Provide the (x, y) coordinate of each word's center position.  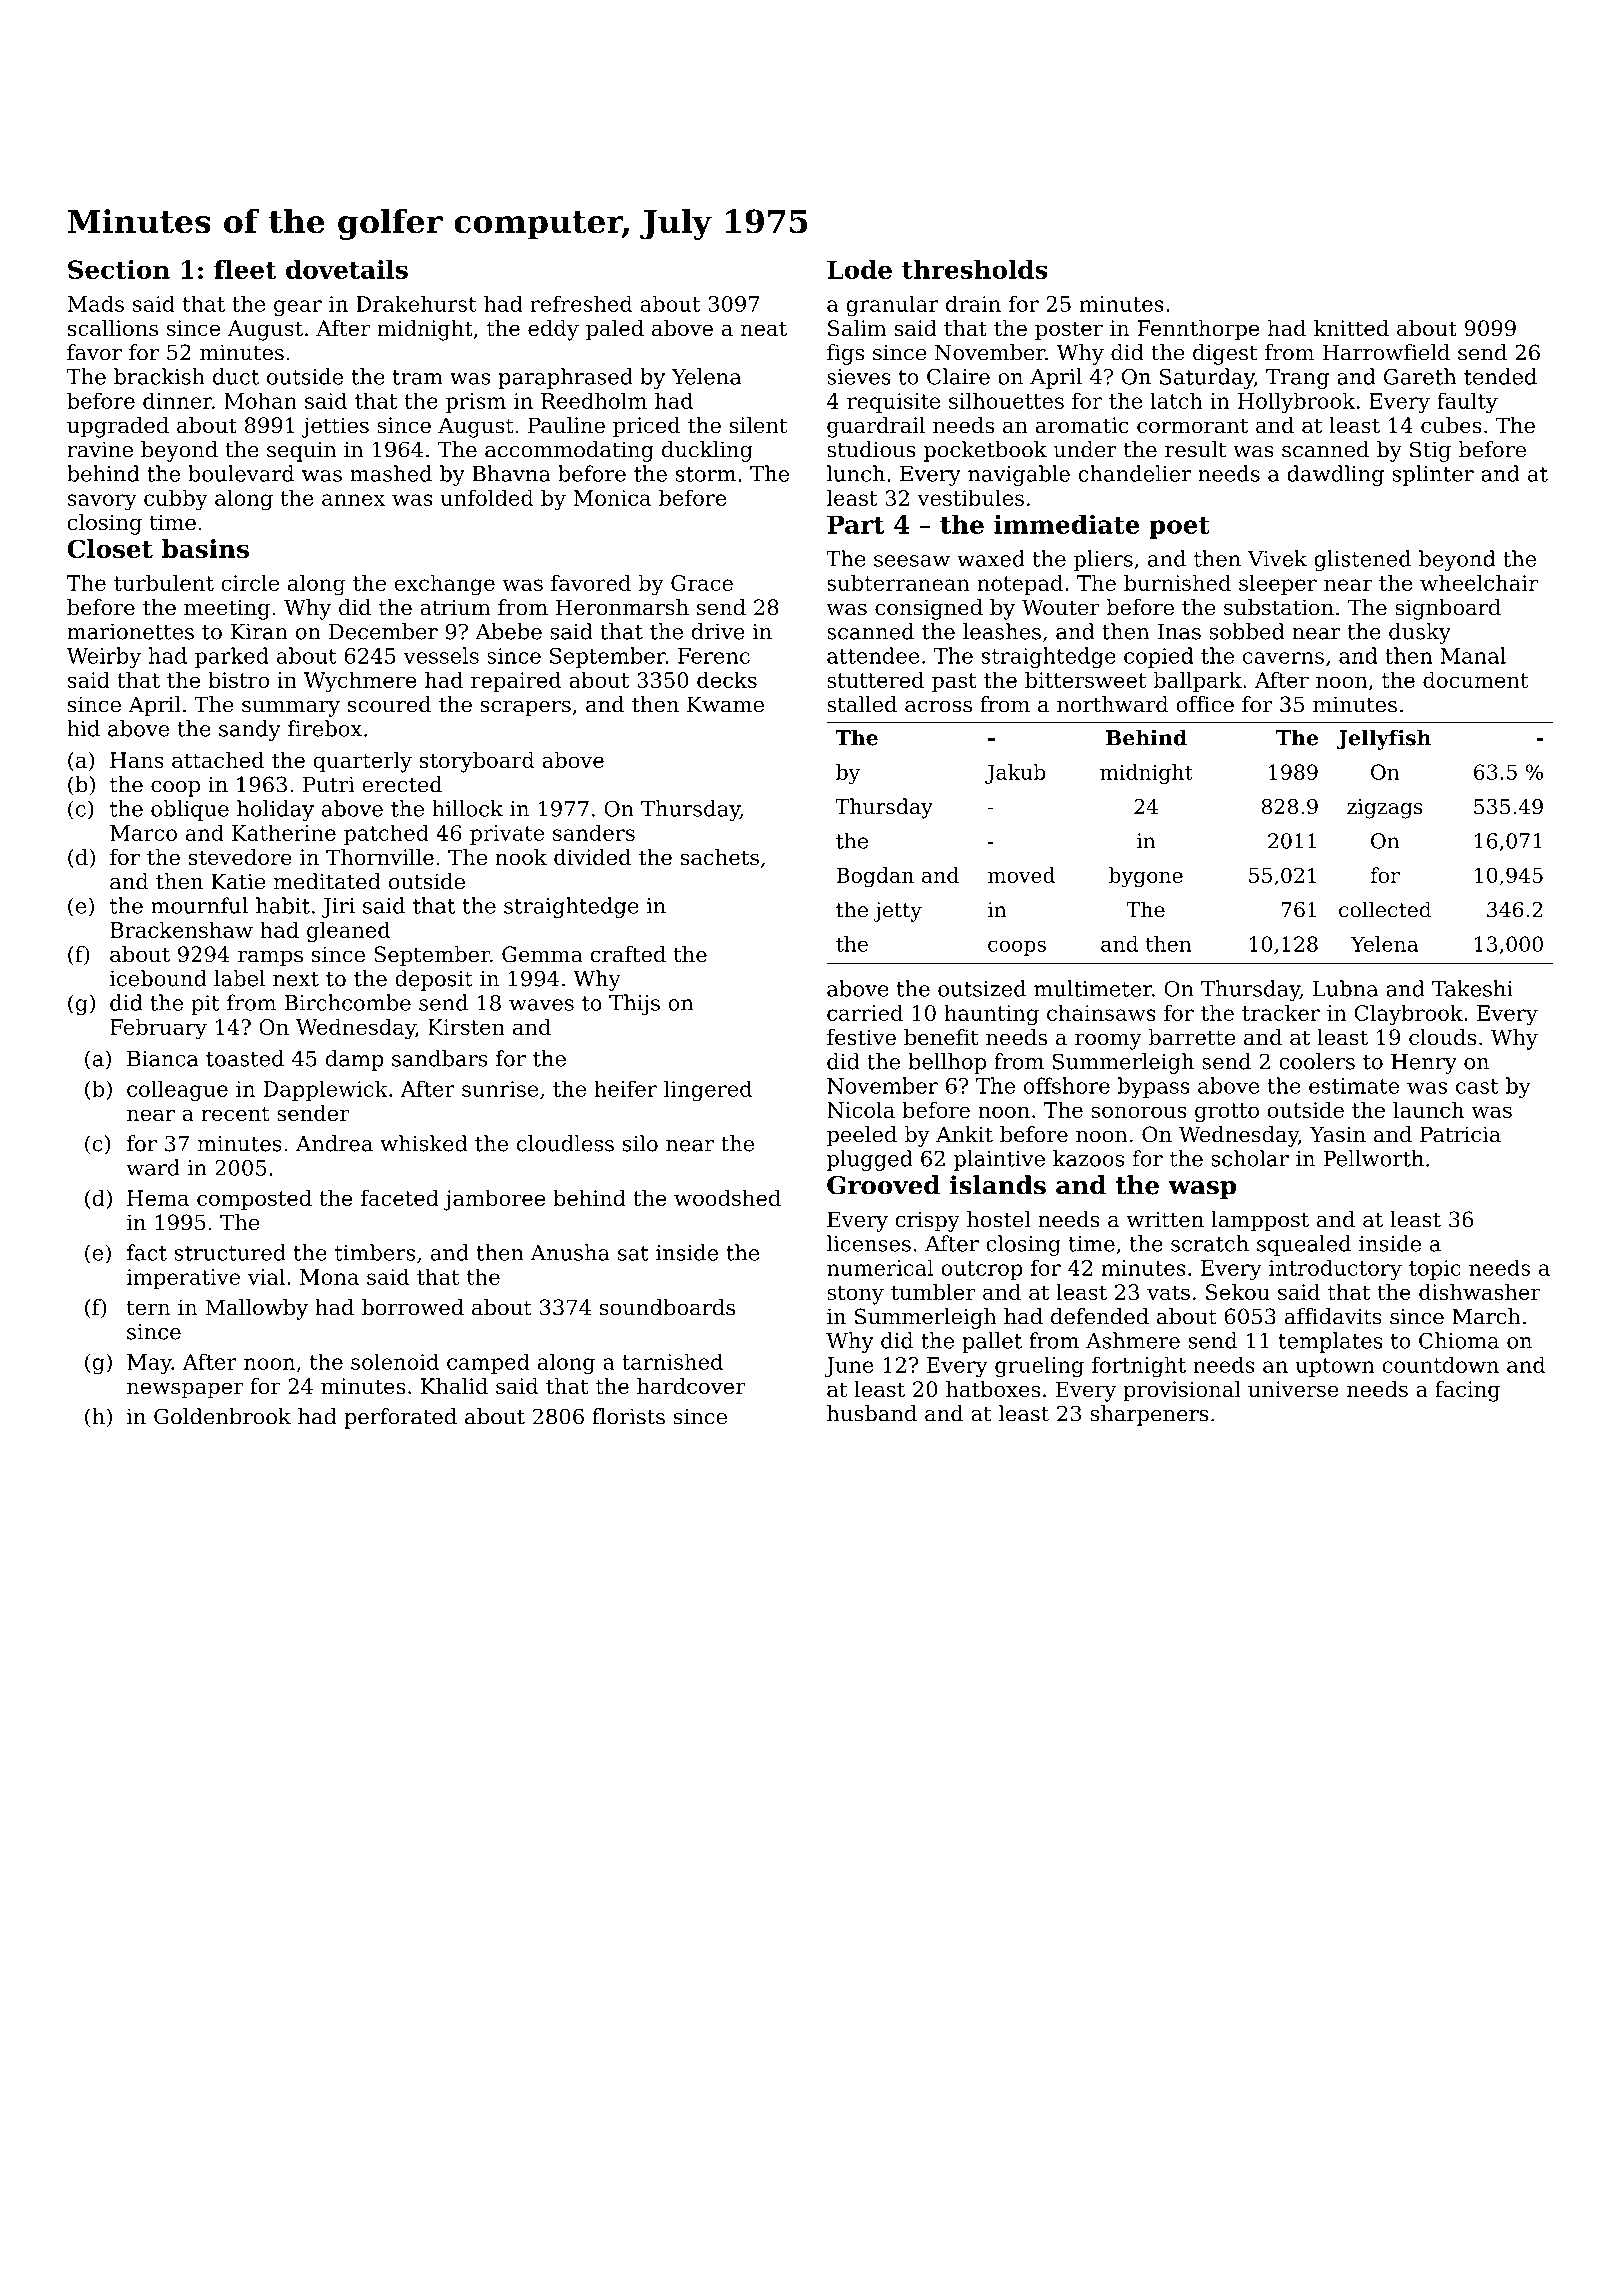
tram (418, 377)
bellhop (947, 1063)
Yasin (1338, 1134)
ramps (270, 958)
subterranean (898, 582)
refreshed (581, 303)
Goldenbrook (222, 1416)
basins (205, 548)
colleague (177, 1091)
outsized (982, 988)
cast (1477, 1086)
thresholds (975, 269)
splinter (1433, 475)
